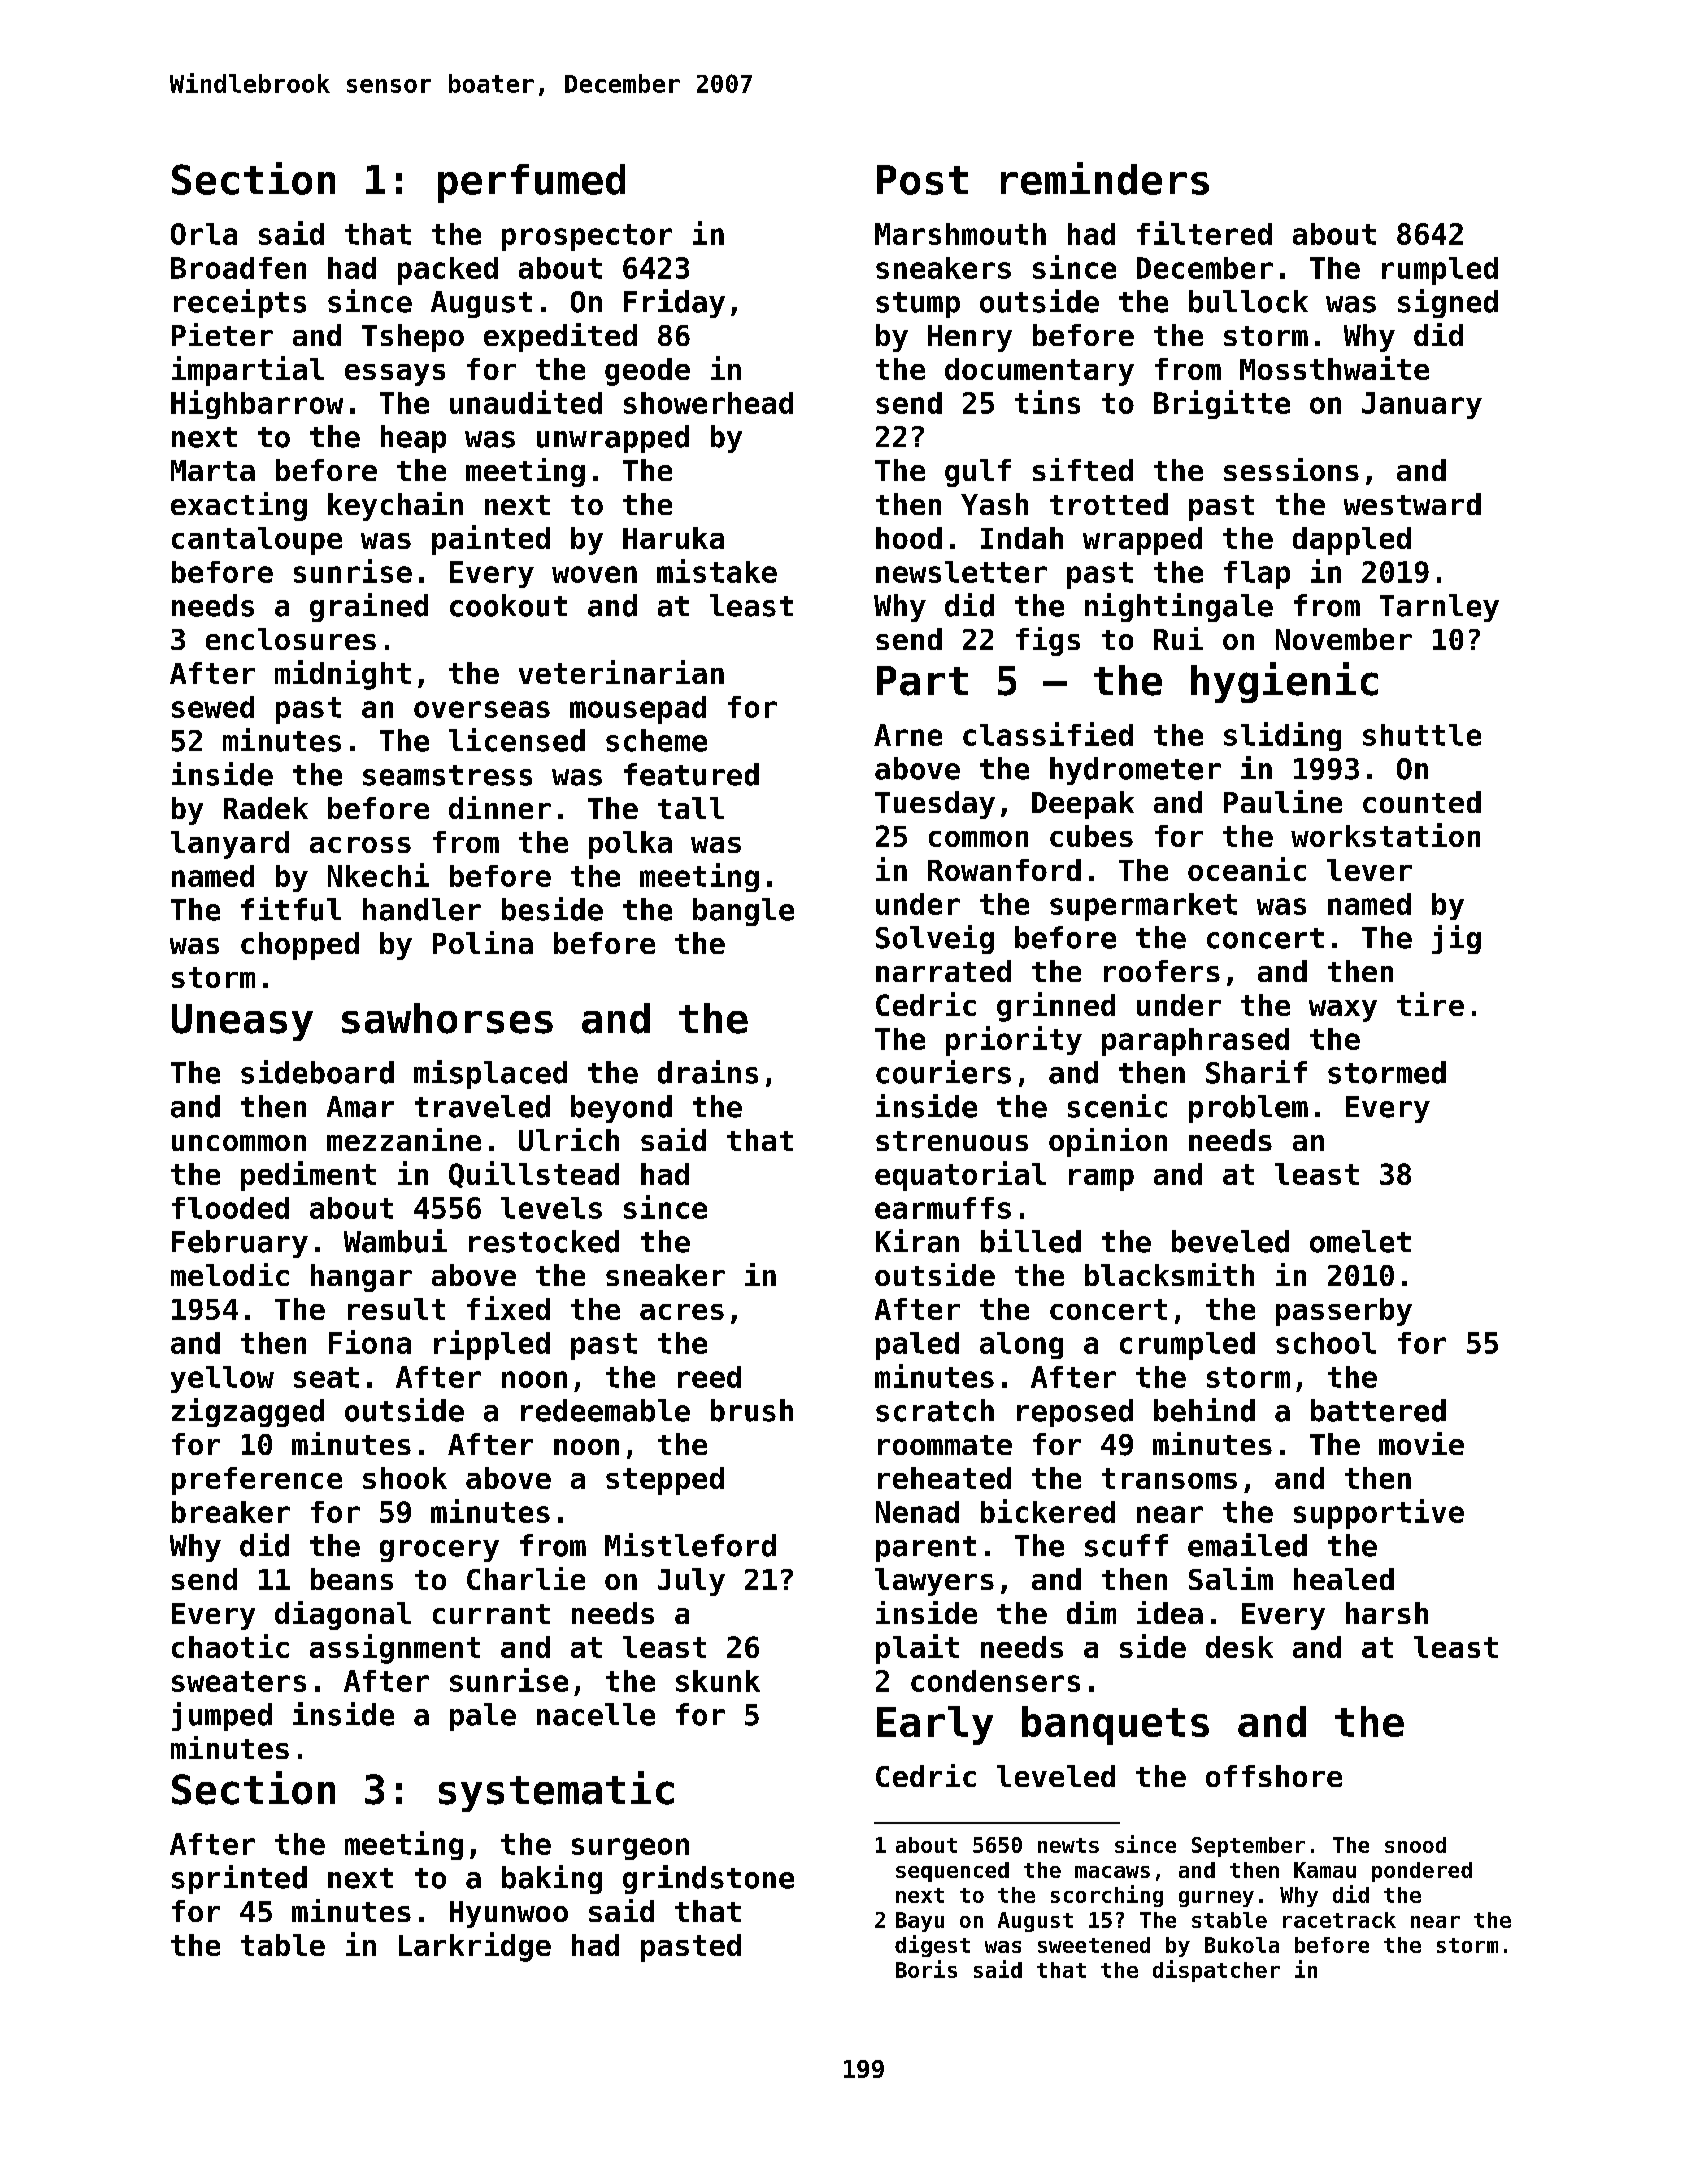  Describe the element at coordinates (239, 1879) in the image. I see `sprinted` at that location.
